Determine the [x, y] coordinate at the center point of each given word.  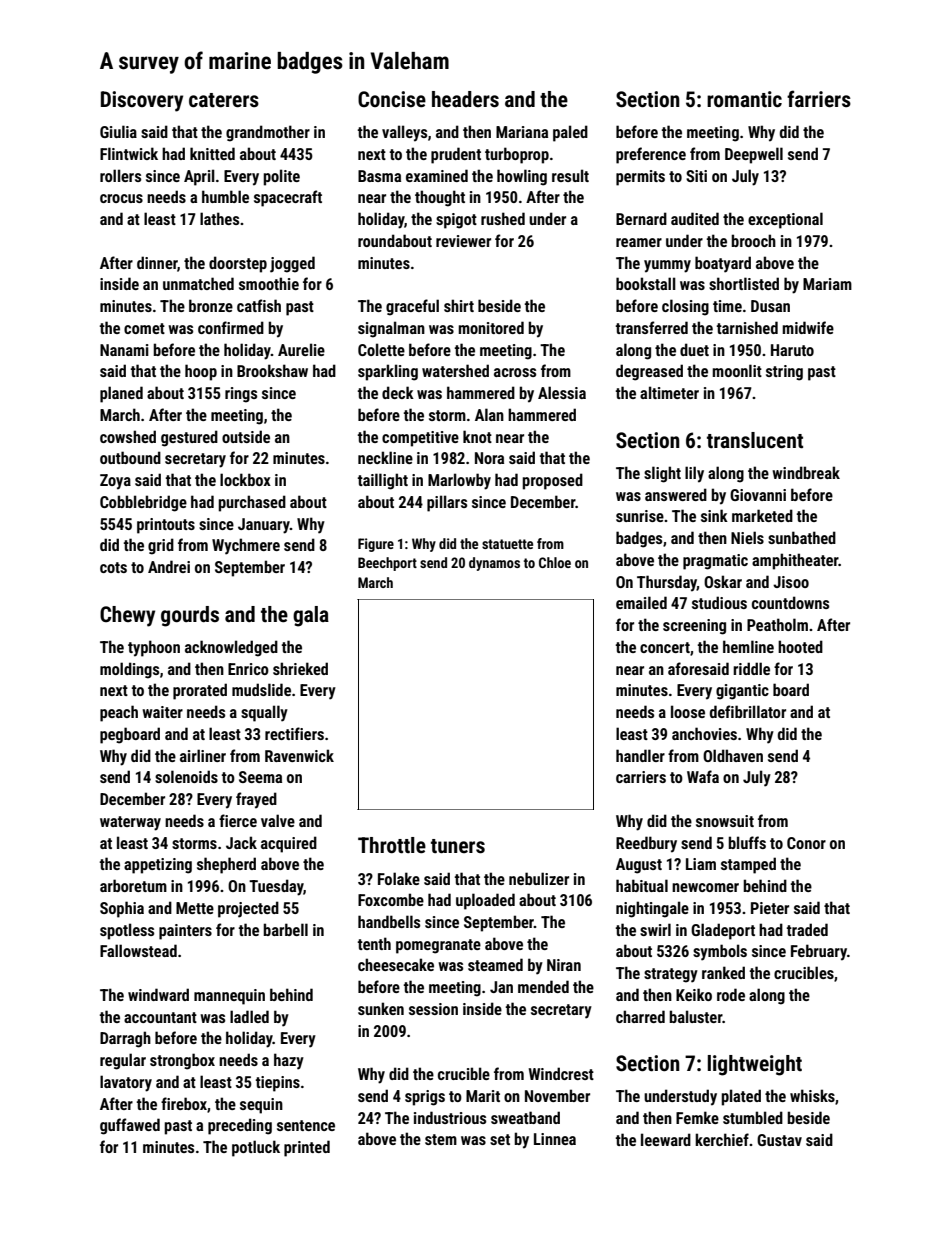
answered [676, 494]
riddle [751, 668]
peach [119, 713]
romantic [744, 99]
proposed [552, 481]
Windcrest [561, 1073]
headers [465, 99]
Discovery [142, 101]
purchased [252, 503]
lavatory [126, 1083]
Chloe [555, 562]
